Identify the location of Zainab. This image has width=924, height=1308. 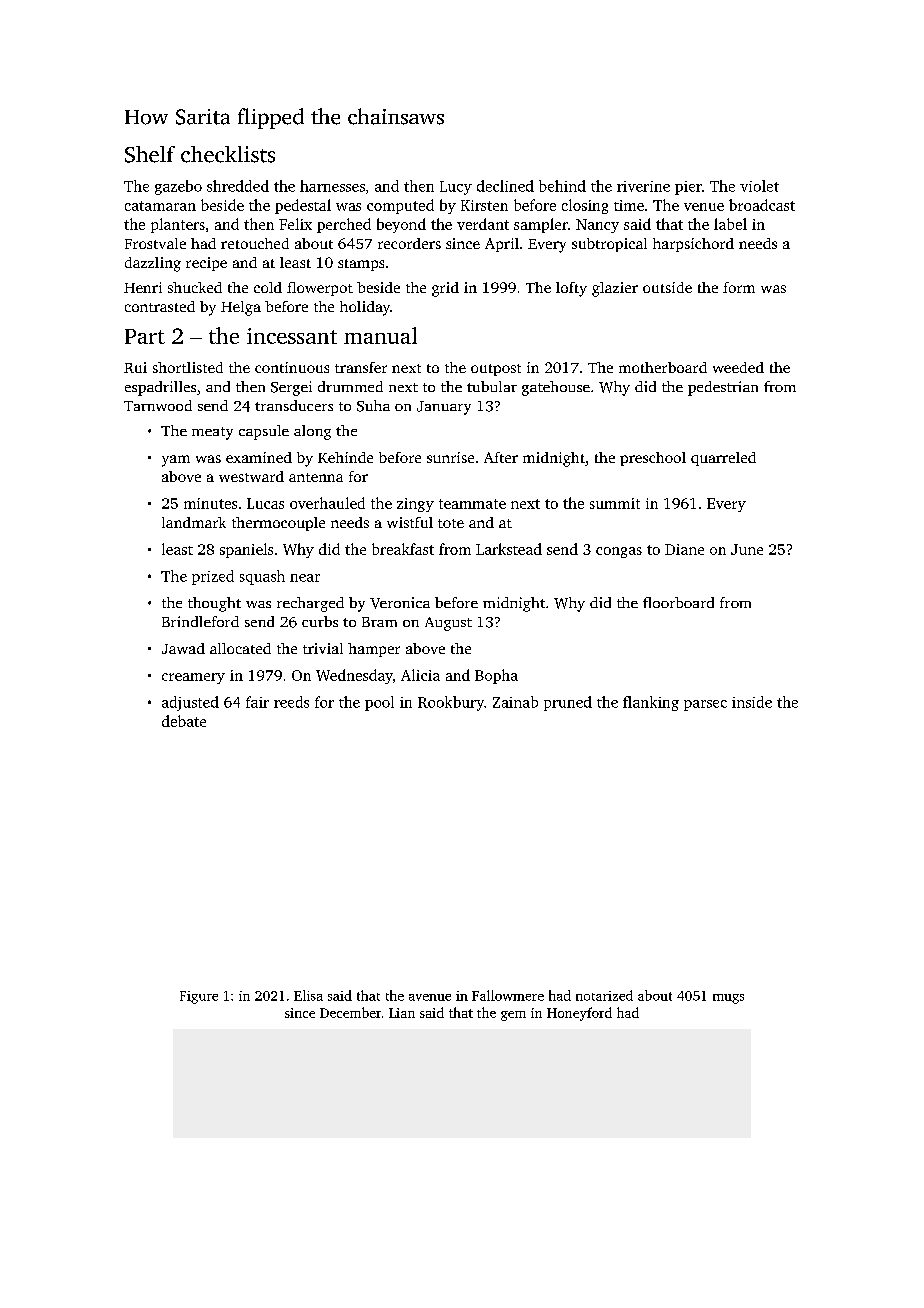
(515, 702).
